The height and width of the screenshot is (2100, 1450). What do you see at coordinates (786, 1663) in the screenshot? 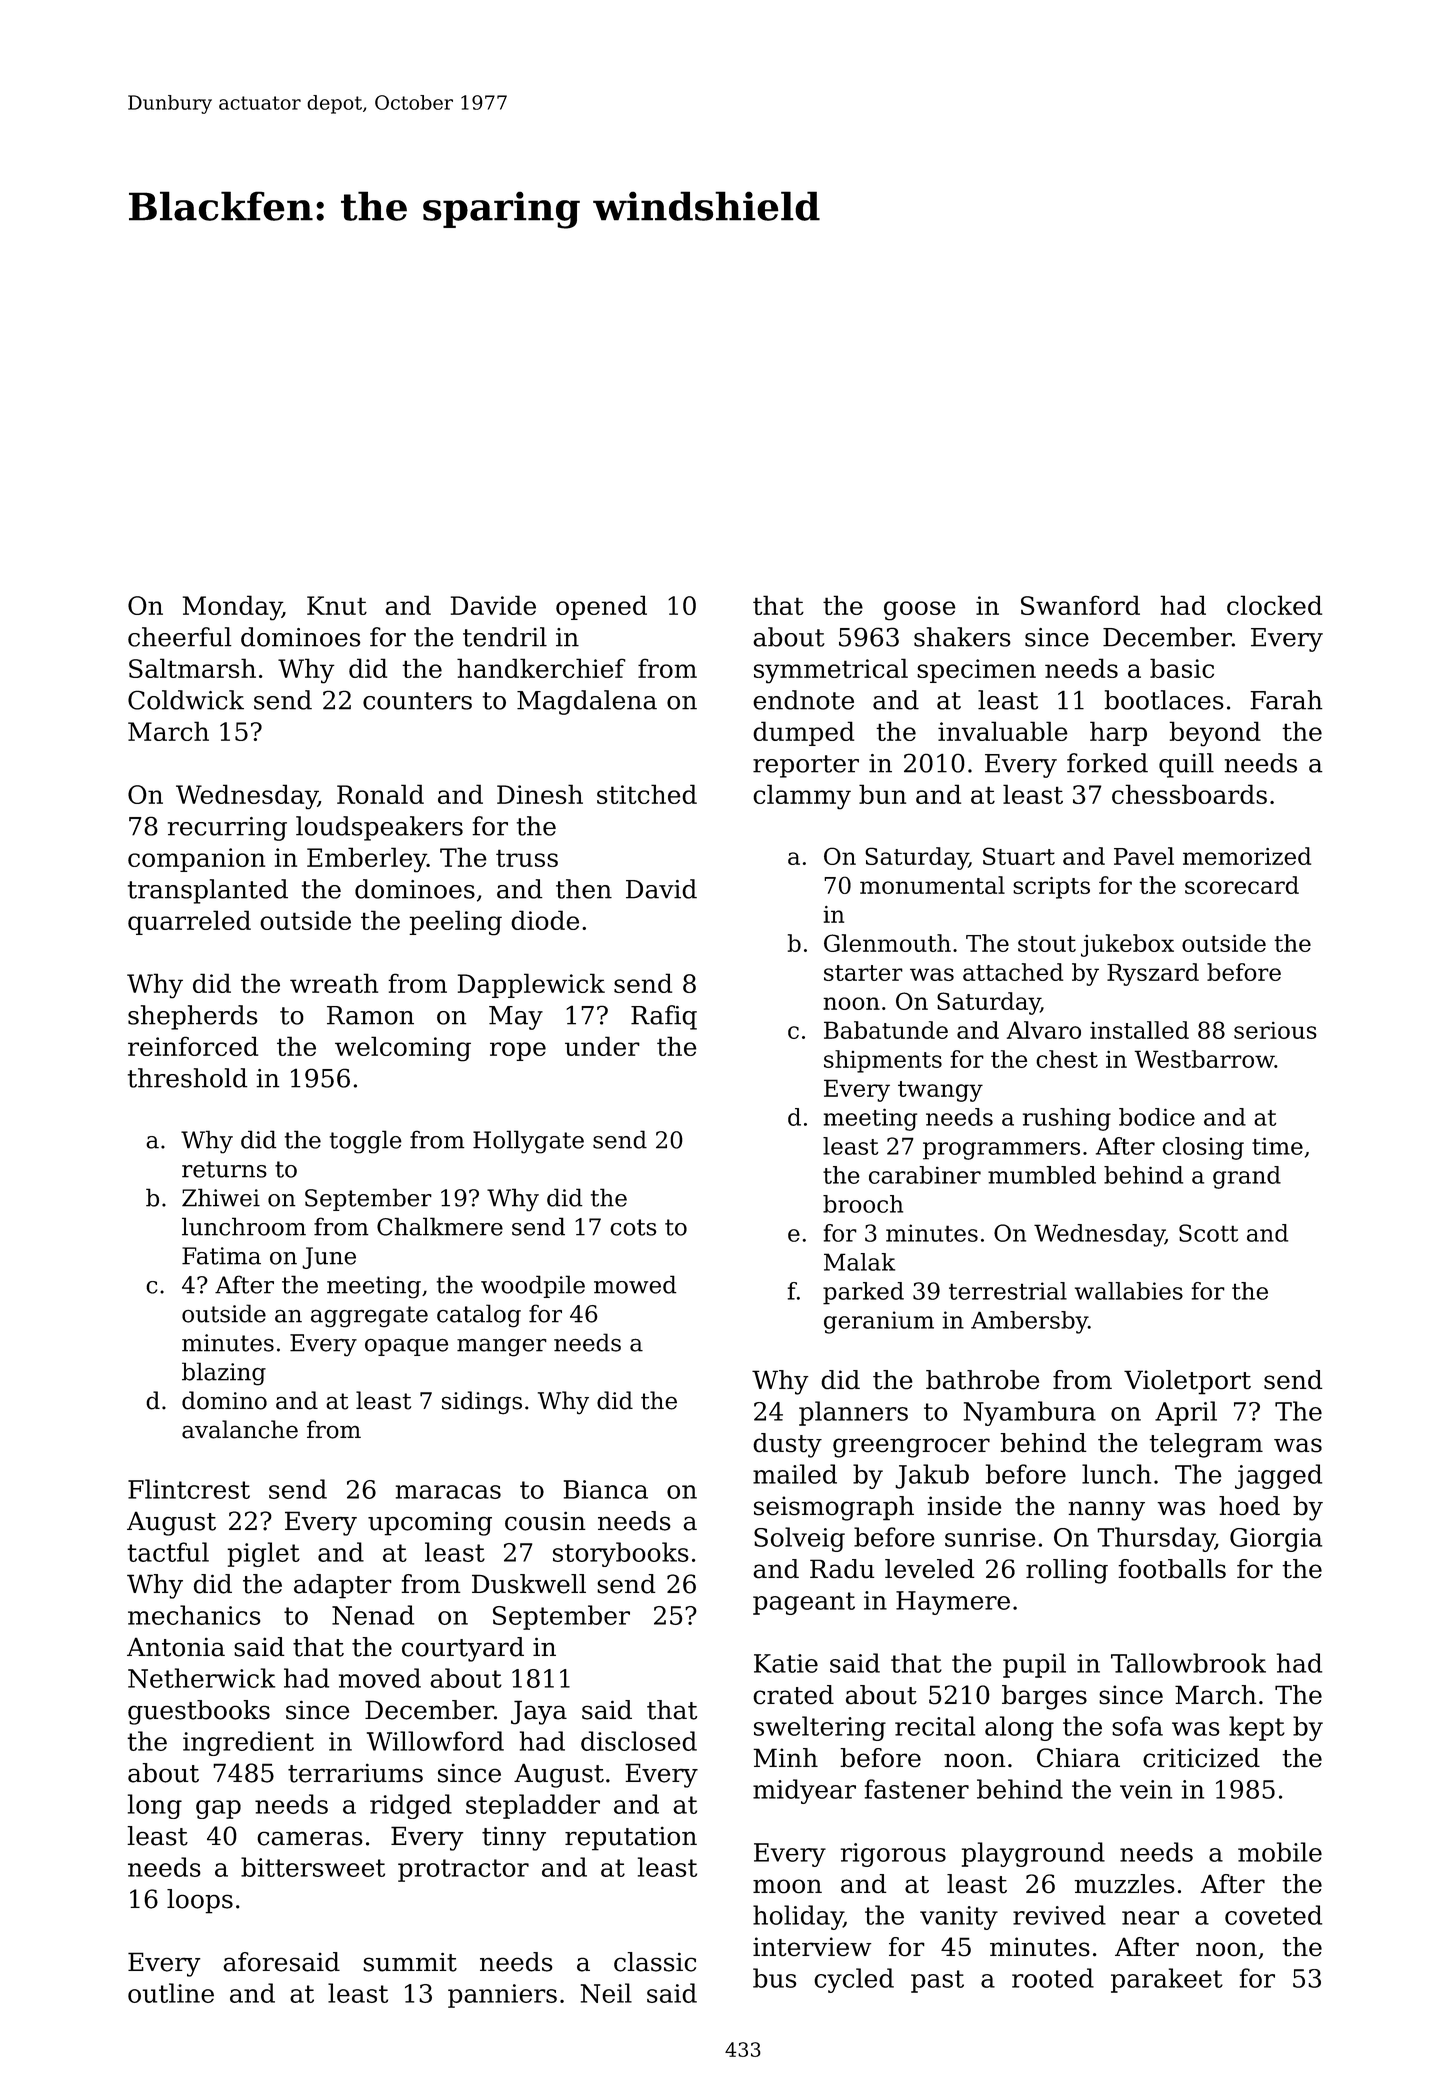
I see `Katie` at bounding box center [786, 1663].
